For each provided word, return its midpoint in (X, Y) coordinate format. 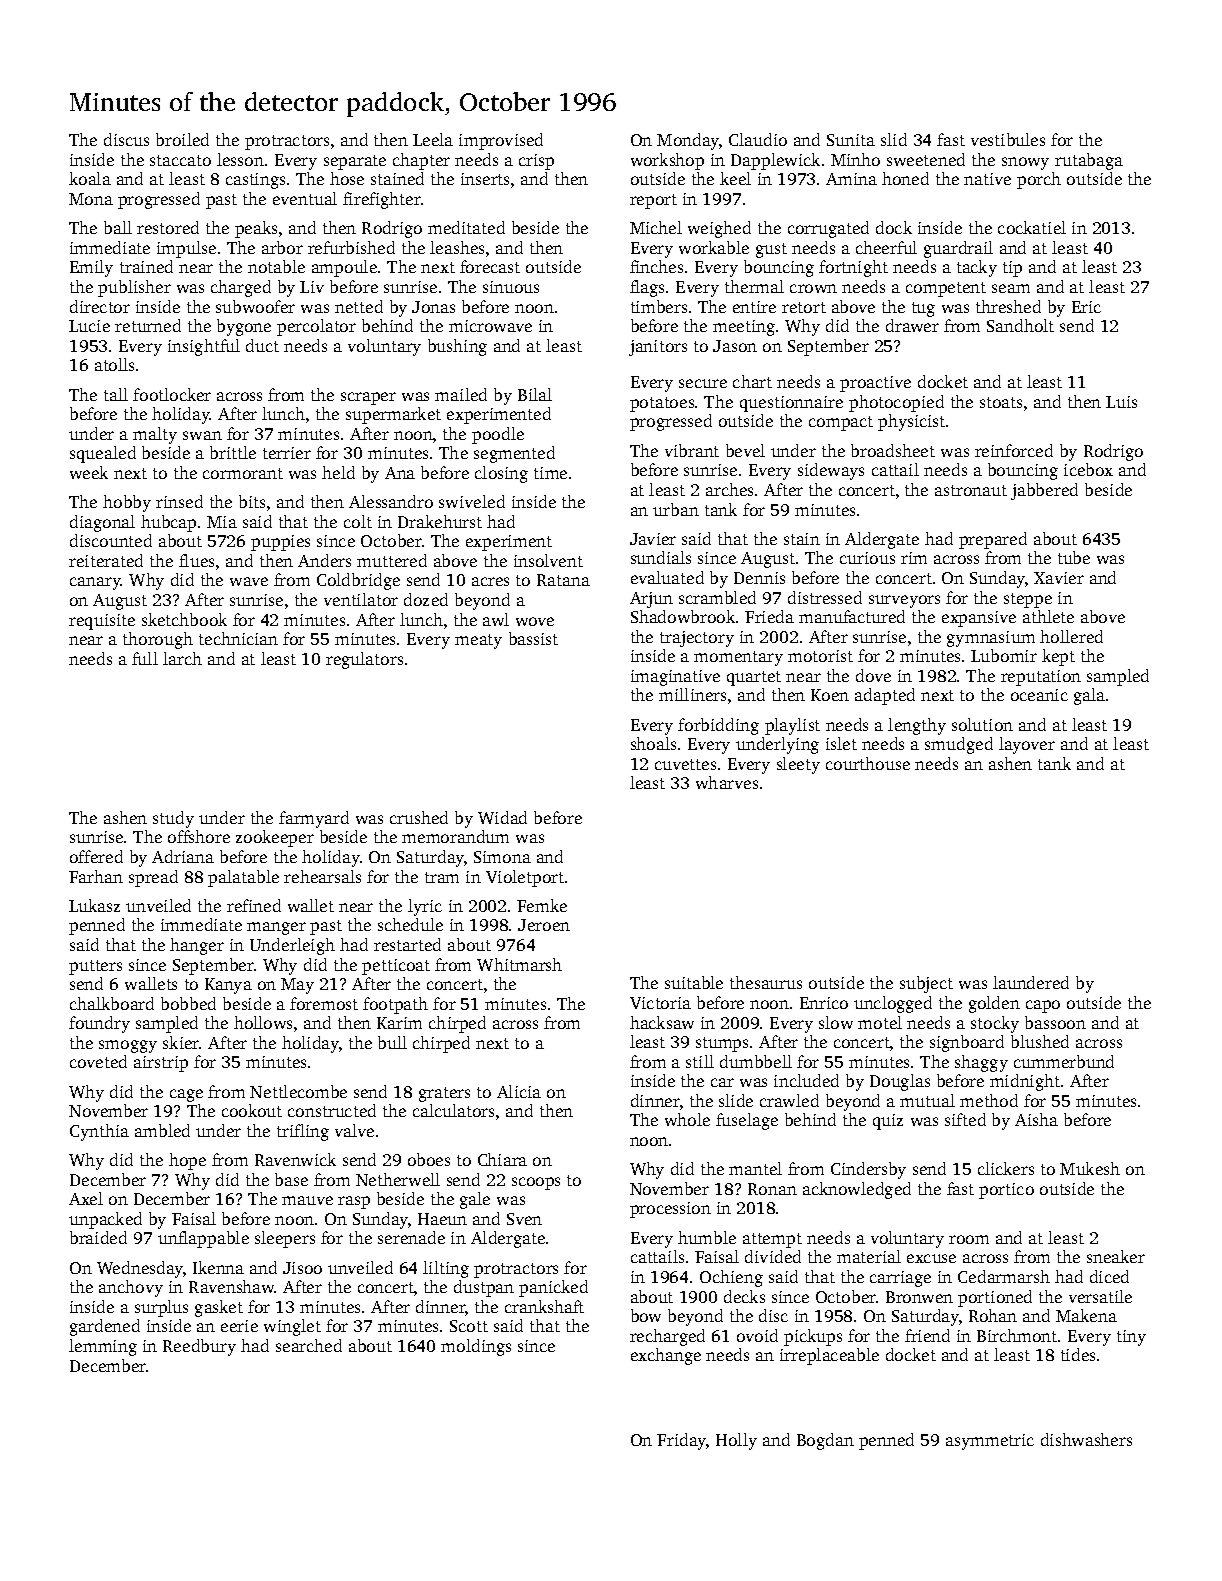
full (145, 658)
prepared (993, 540)
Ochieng (731, 1278)
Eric (1086, 307)
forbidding (718, 726)
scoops (536, 1183)
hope (187, 1161)
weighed (719, 229)
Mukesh (1090, 1168)
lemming (103, 1347)
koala (90, 178)
